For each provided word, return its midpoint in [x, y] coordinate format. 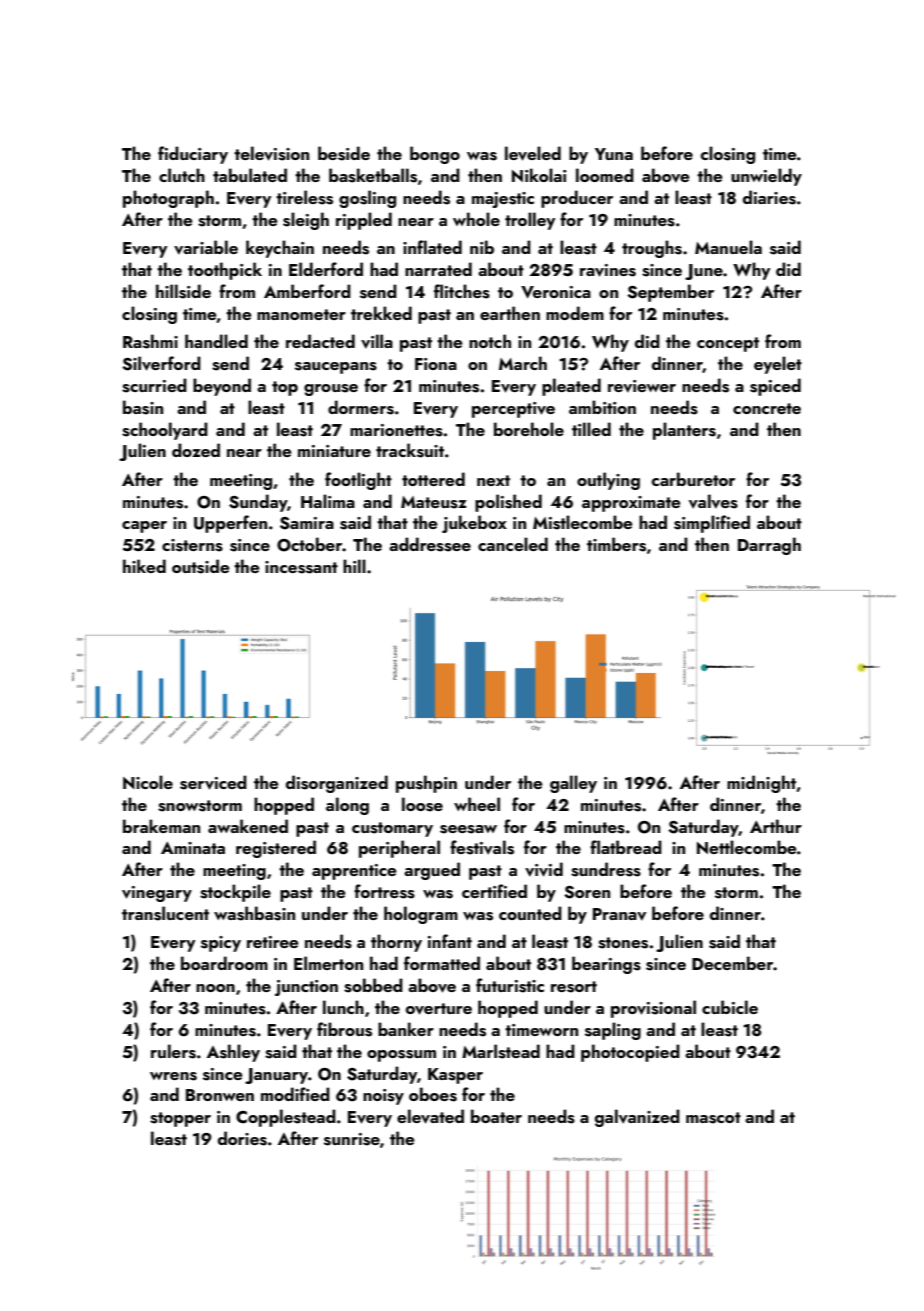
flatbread [626, 847]
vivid [544, 869]
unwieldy [766, 177]
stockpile [235, 893]
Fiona [436, 364]
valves [713, 501]
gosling [367, 199]
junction [306, 988]
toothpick [225, 271]
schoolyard [165, 431]
